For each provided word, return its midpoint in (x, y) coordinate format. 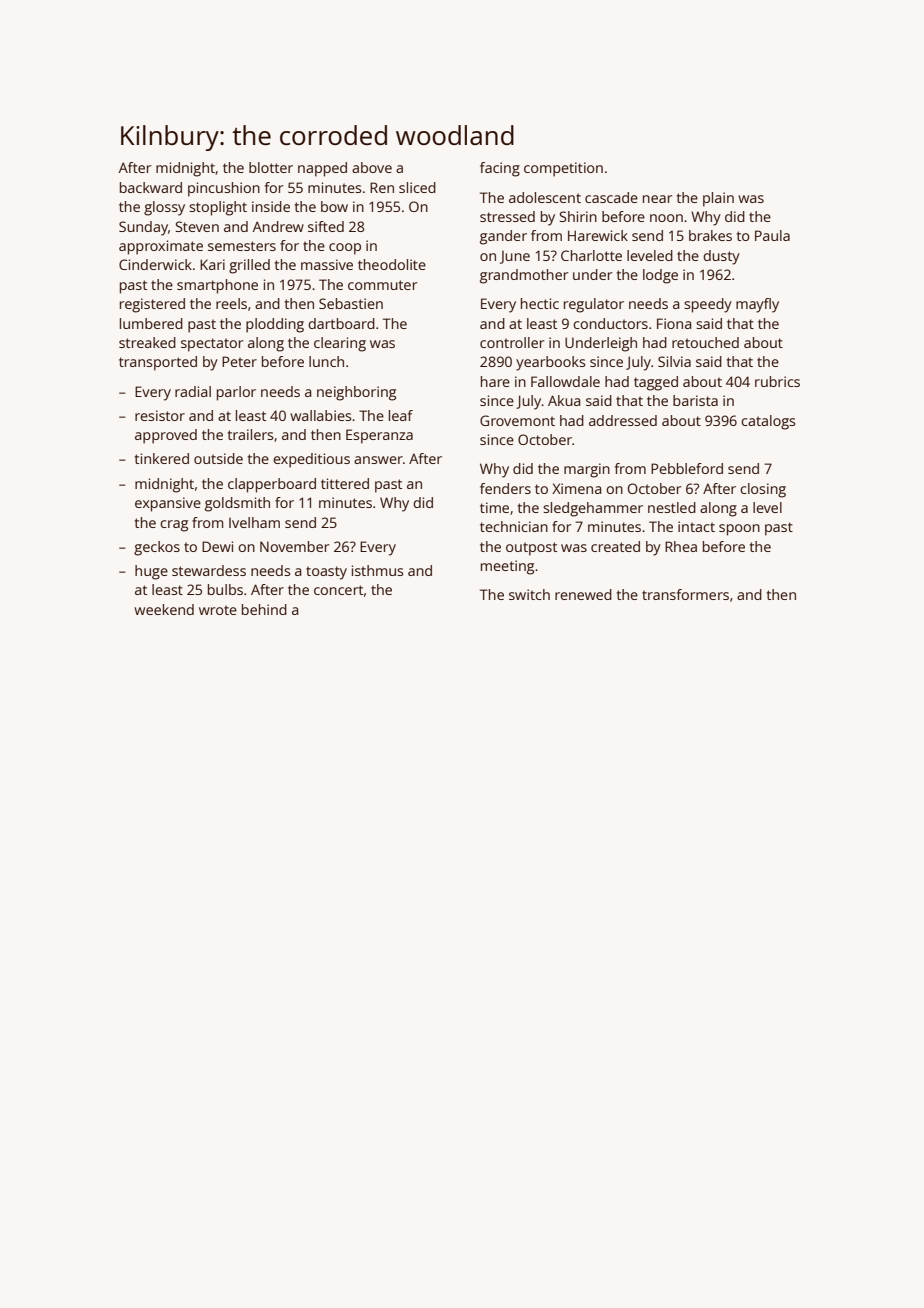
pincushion (224, 189)
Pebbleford (687, 468)
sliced (417, 187)
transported (158, 363)
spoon (739, 530)
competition (563, 169)
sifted (326, 226)
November (294, 546)
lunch (326, 361)
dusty (721, 257)
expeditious (311, 460)
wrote (218, 610)
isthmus (377, 570)
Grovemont (517, 420)
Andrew (278, 226)
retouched (705, 342)
